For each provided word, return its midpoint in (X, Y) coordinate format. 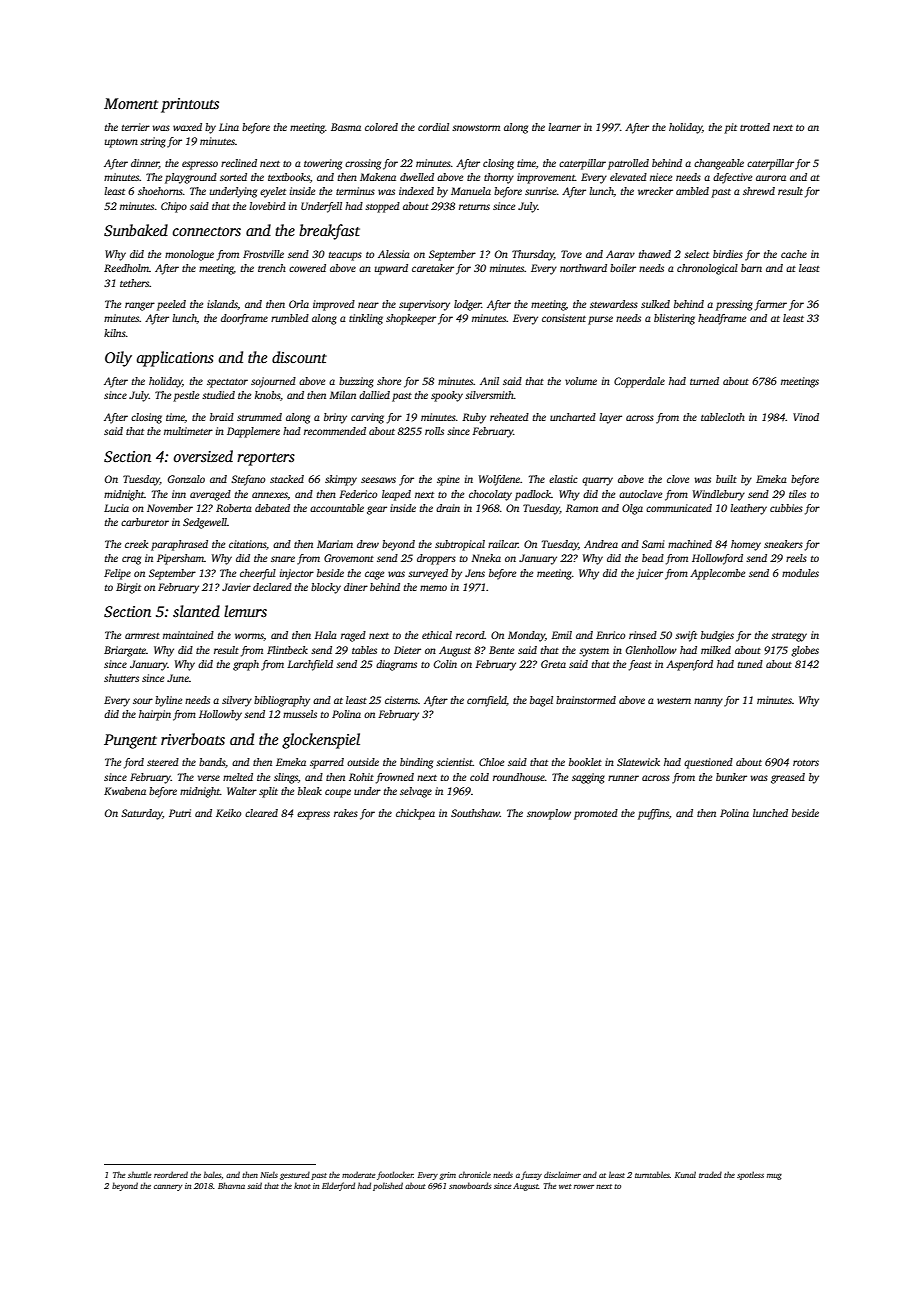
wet (565, 1186)
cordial (433, 127)
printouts (190, 105)
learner (564, 127)
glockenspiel (321, 741)
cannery (168, 1188)
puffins (653, 814)
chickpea (415, 814)
